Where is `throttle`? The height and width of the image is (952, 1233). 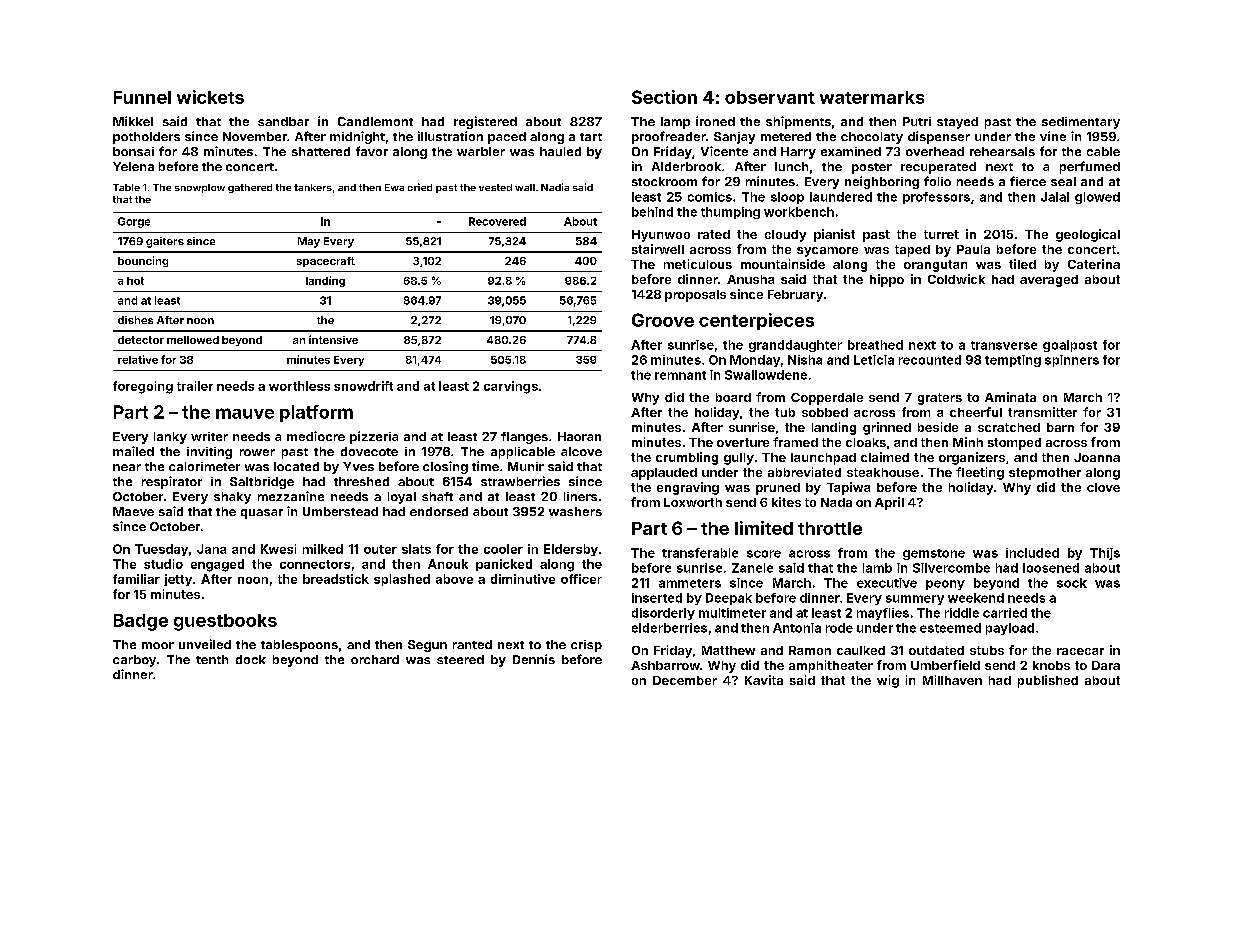 throttle is located at coordinates (830, 528).
